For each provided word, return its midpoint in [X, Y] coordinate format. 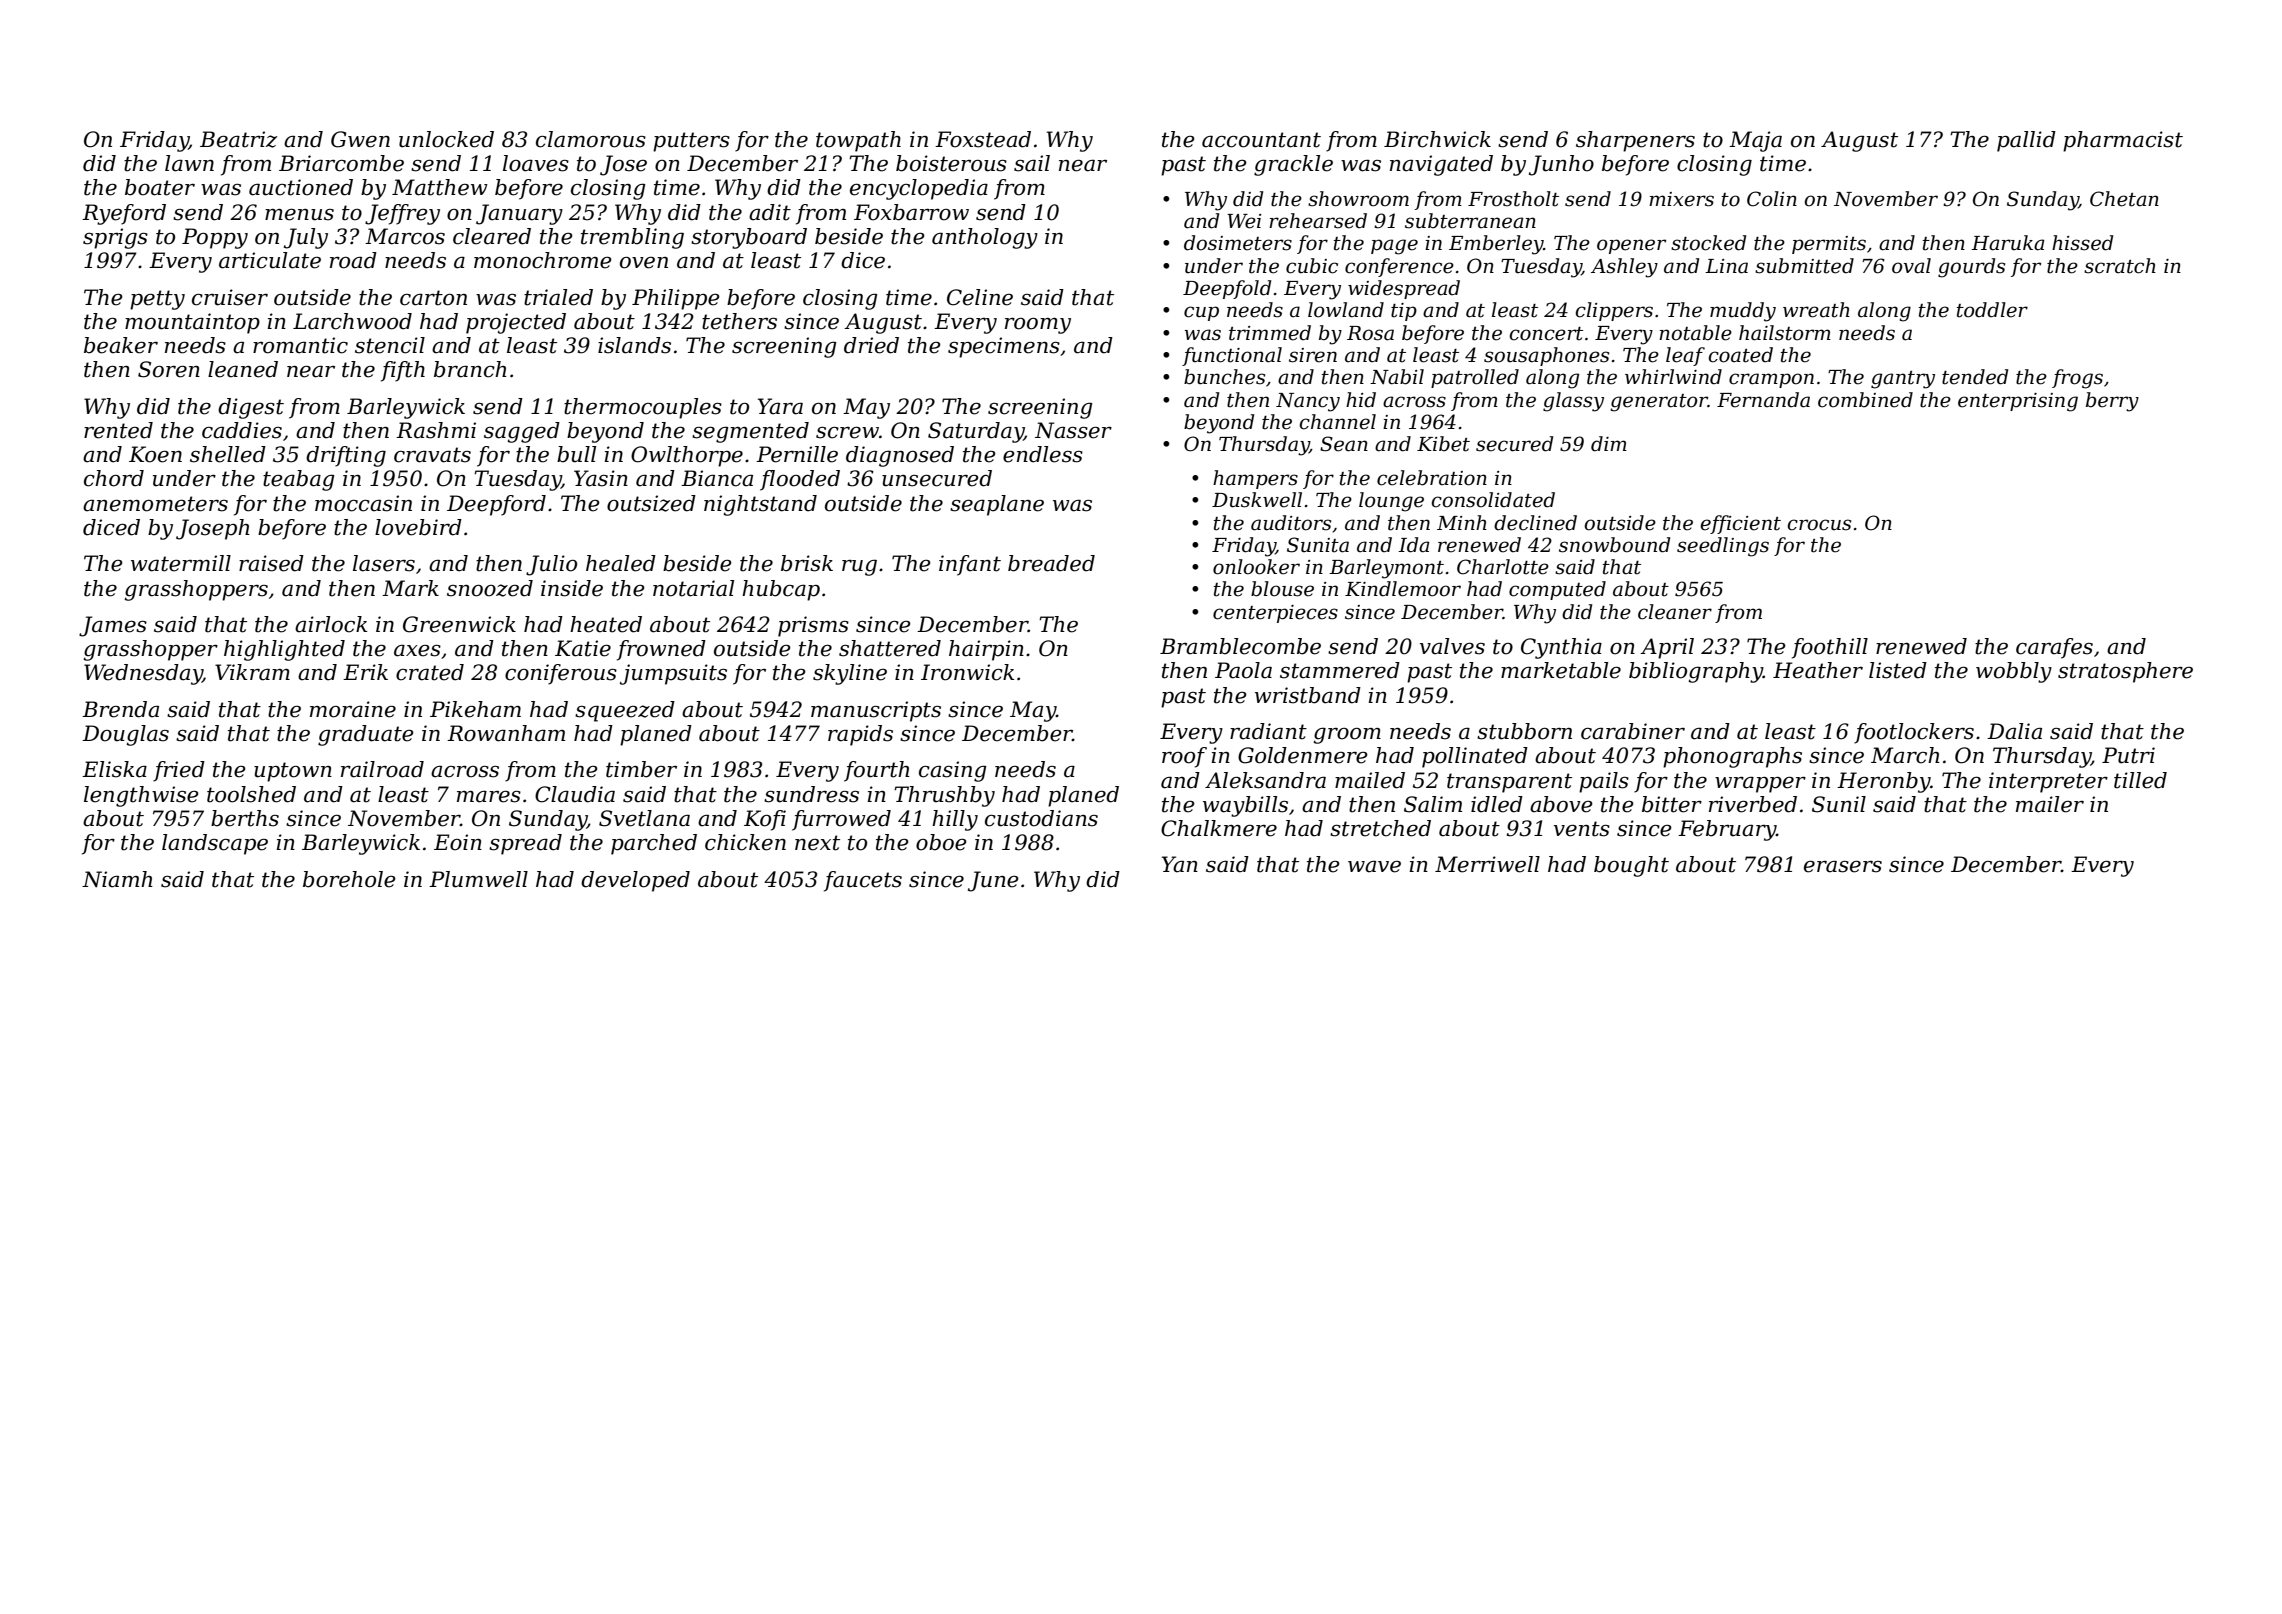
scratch [2120, 266]
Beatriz [238, 139]
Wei [1244, 221]
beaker [121, 345]
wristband [1308, 695]
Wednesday [143, 674]
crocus [1819, 525]
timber [641, 769]
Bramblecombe [1240, 646]
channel [1337, 422]
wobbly [2014, 672]
